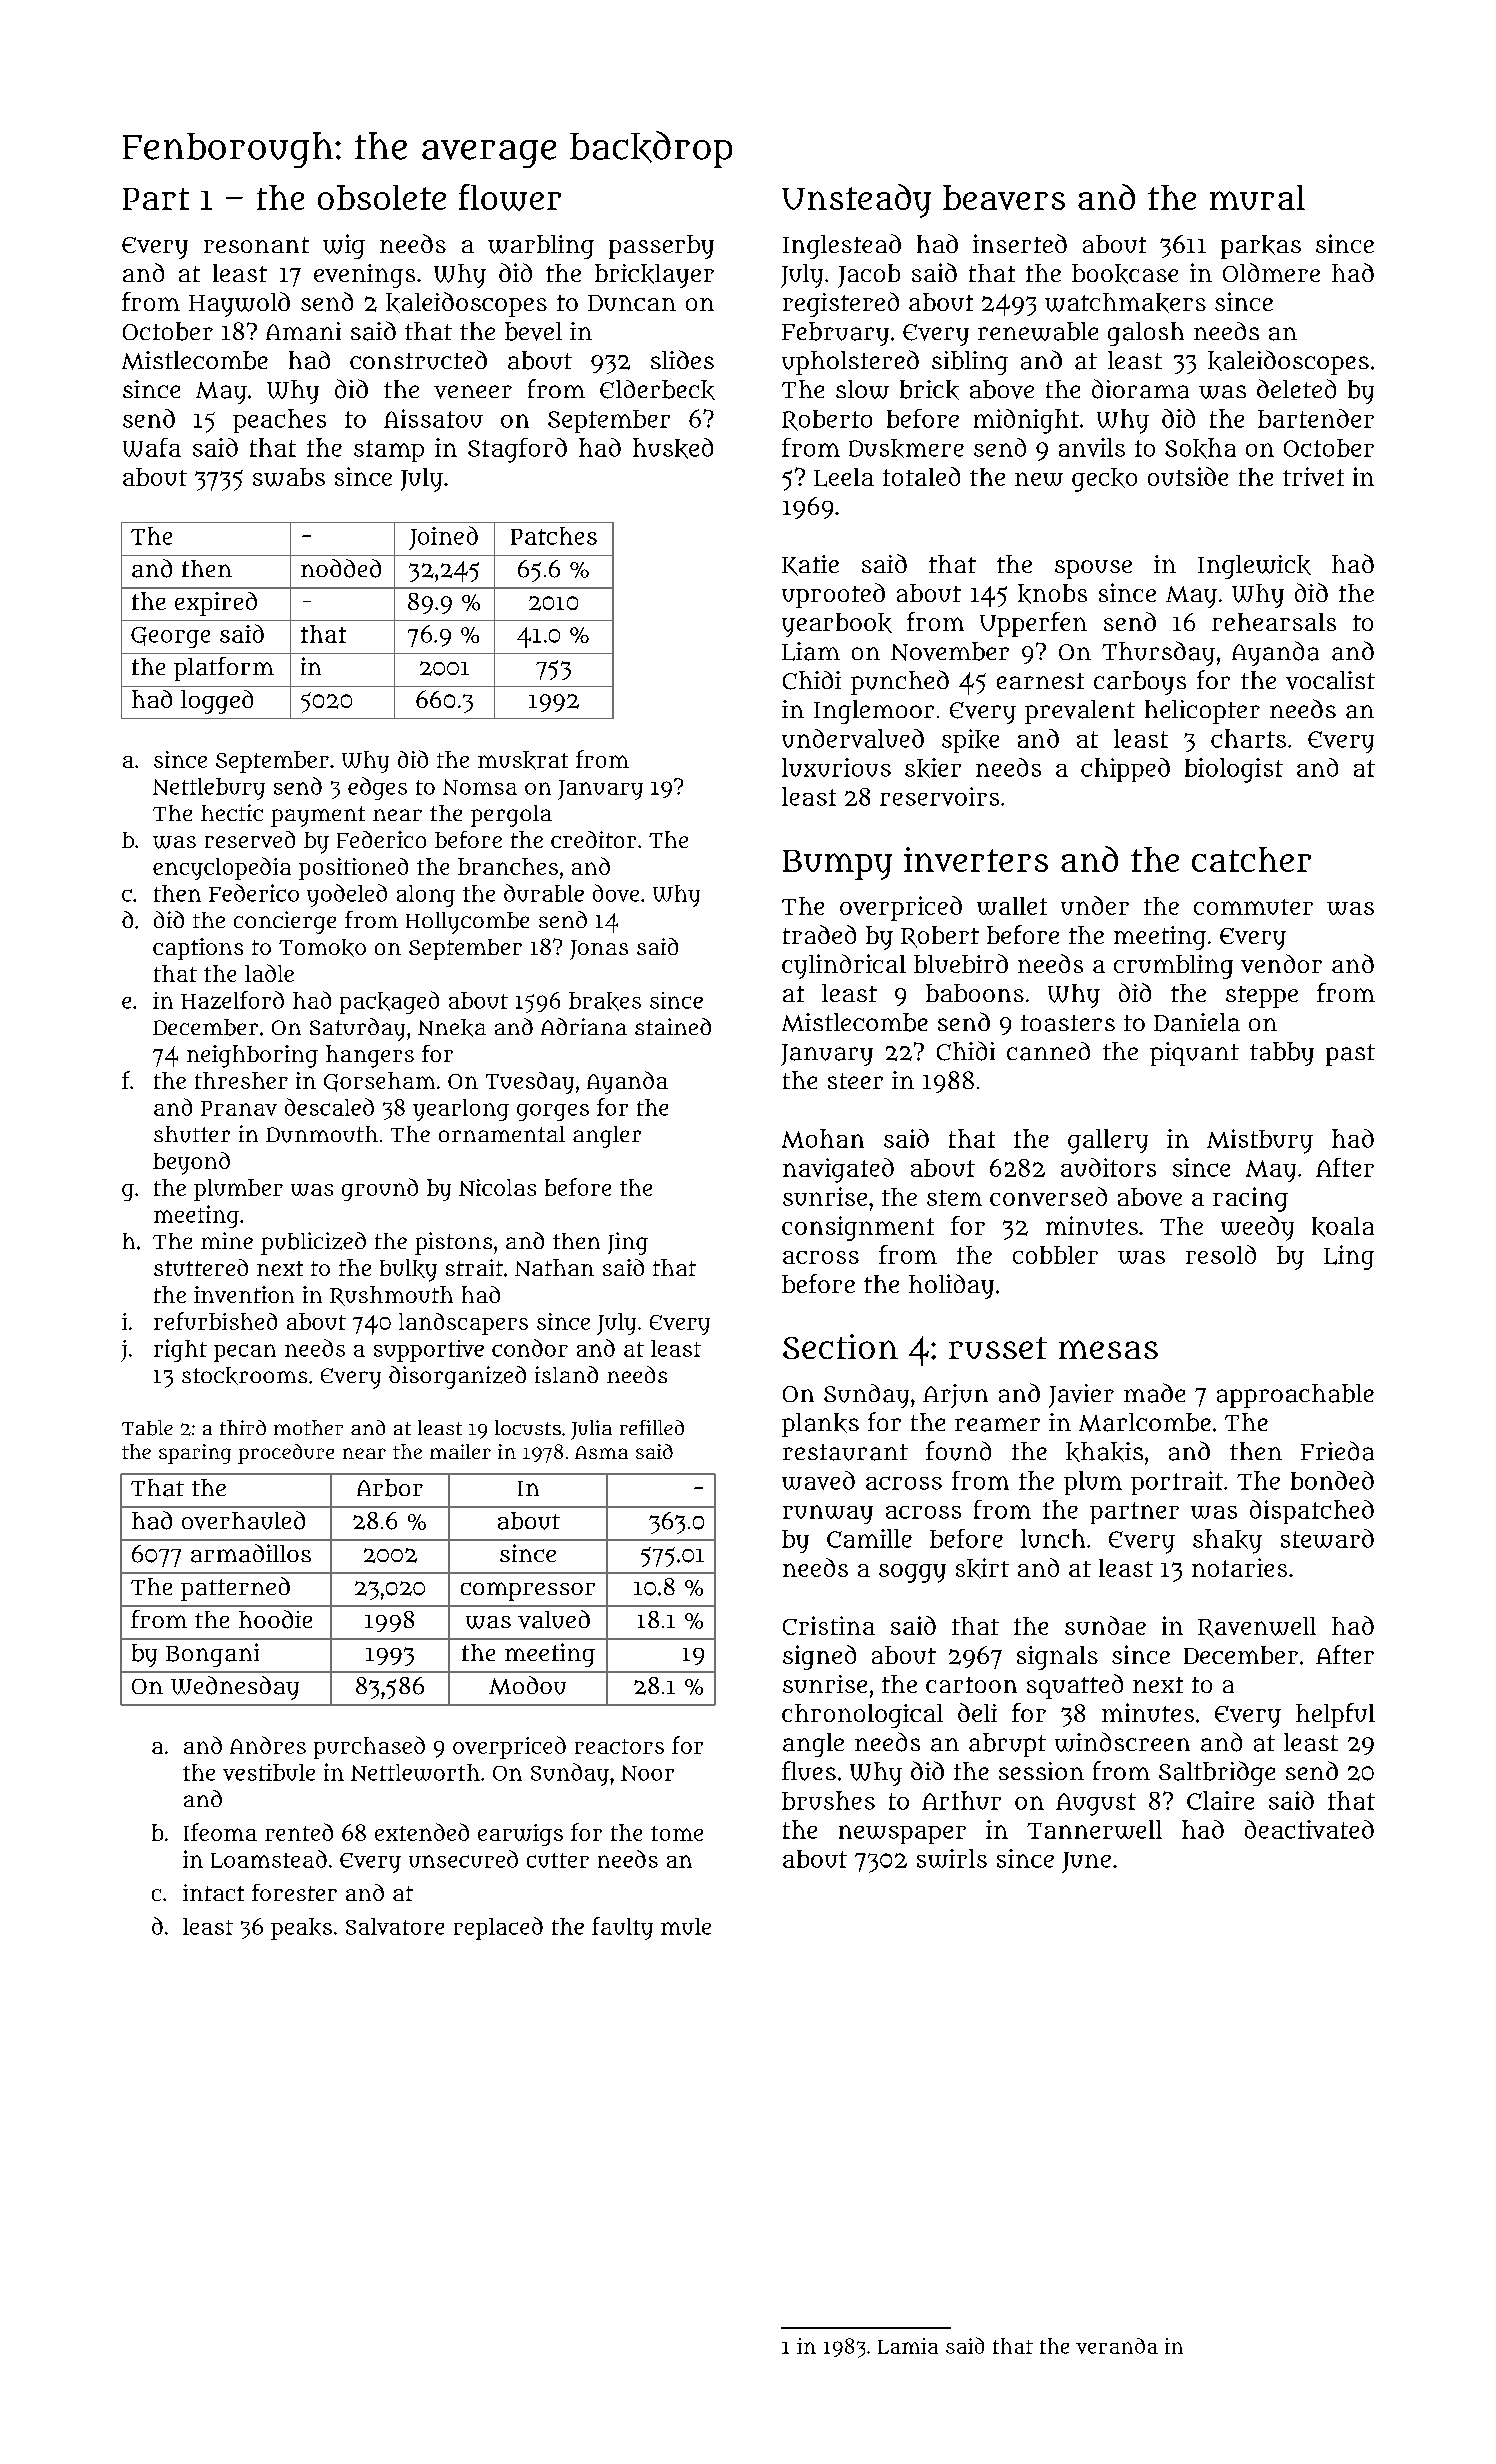  Describe the element at coordinates (213, 1892) in the page. I see `intact` at that location.
